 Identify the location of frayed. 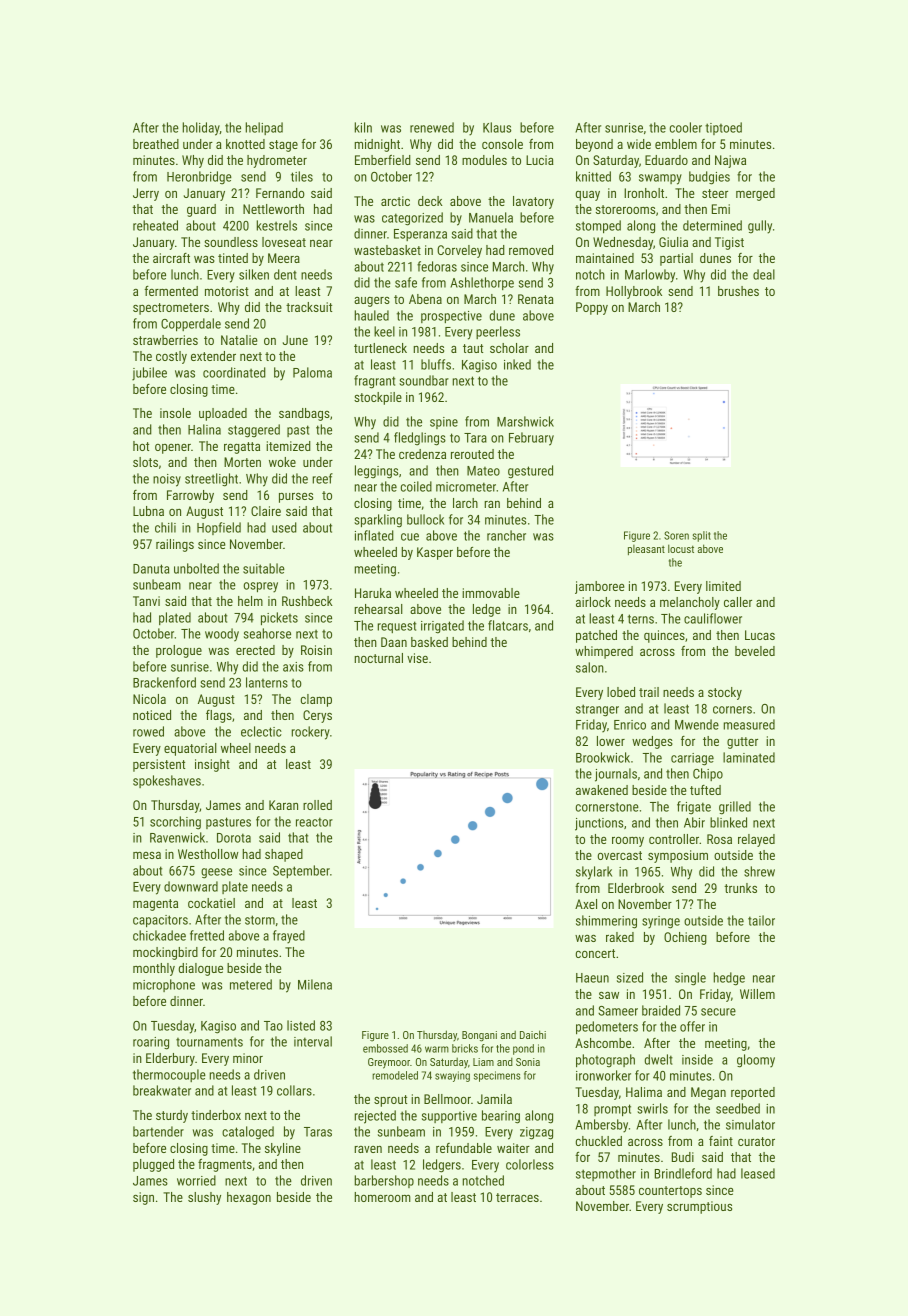
(289, 937).
